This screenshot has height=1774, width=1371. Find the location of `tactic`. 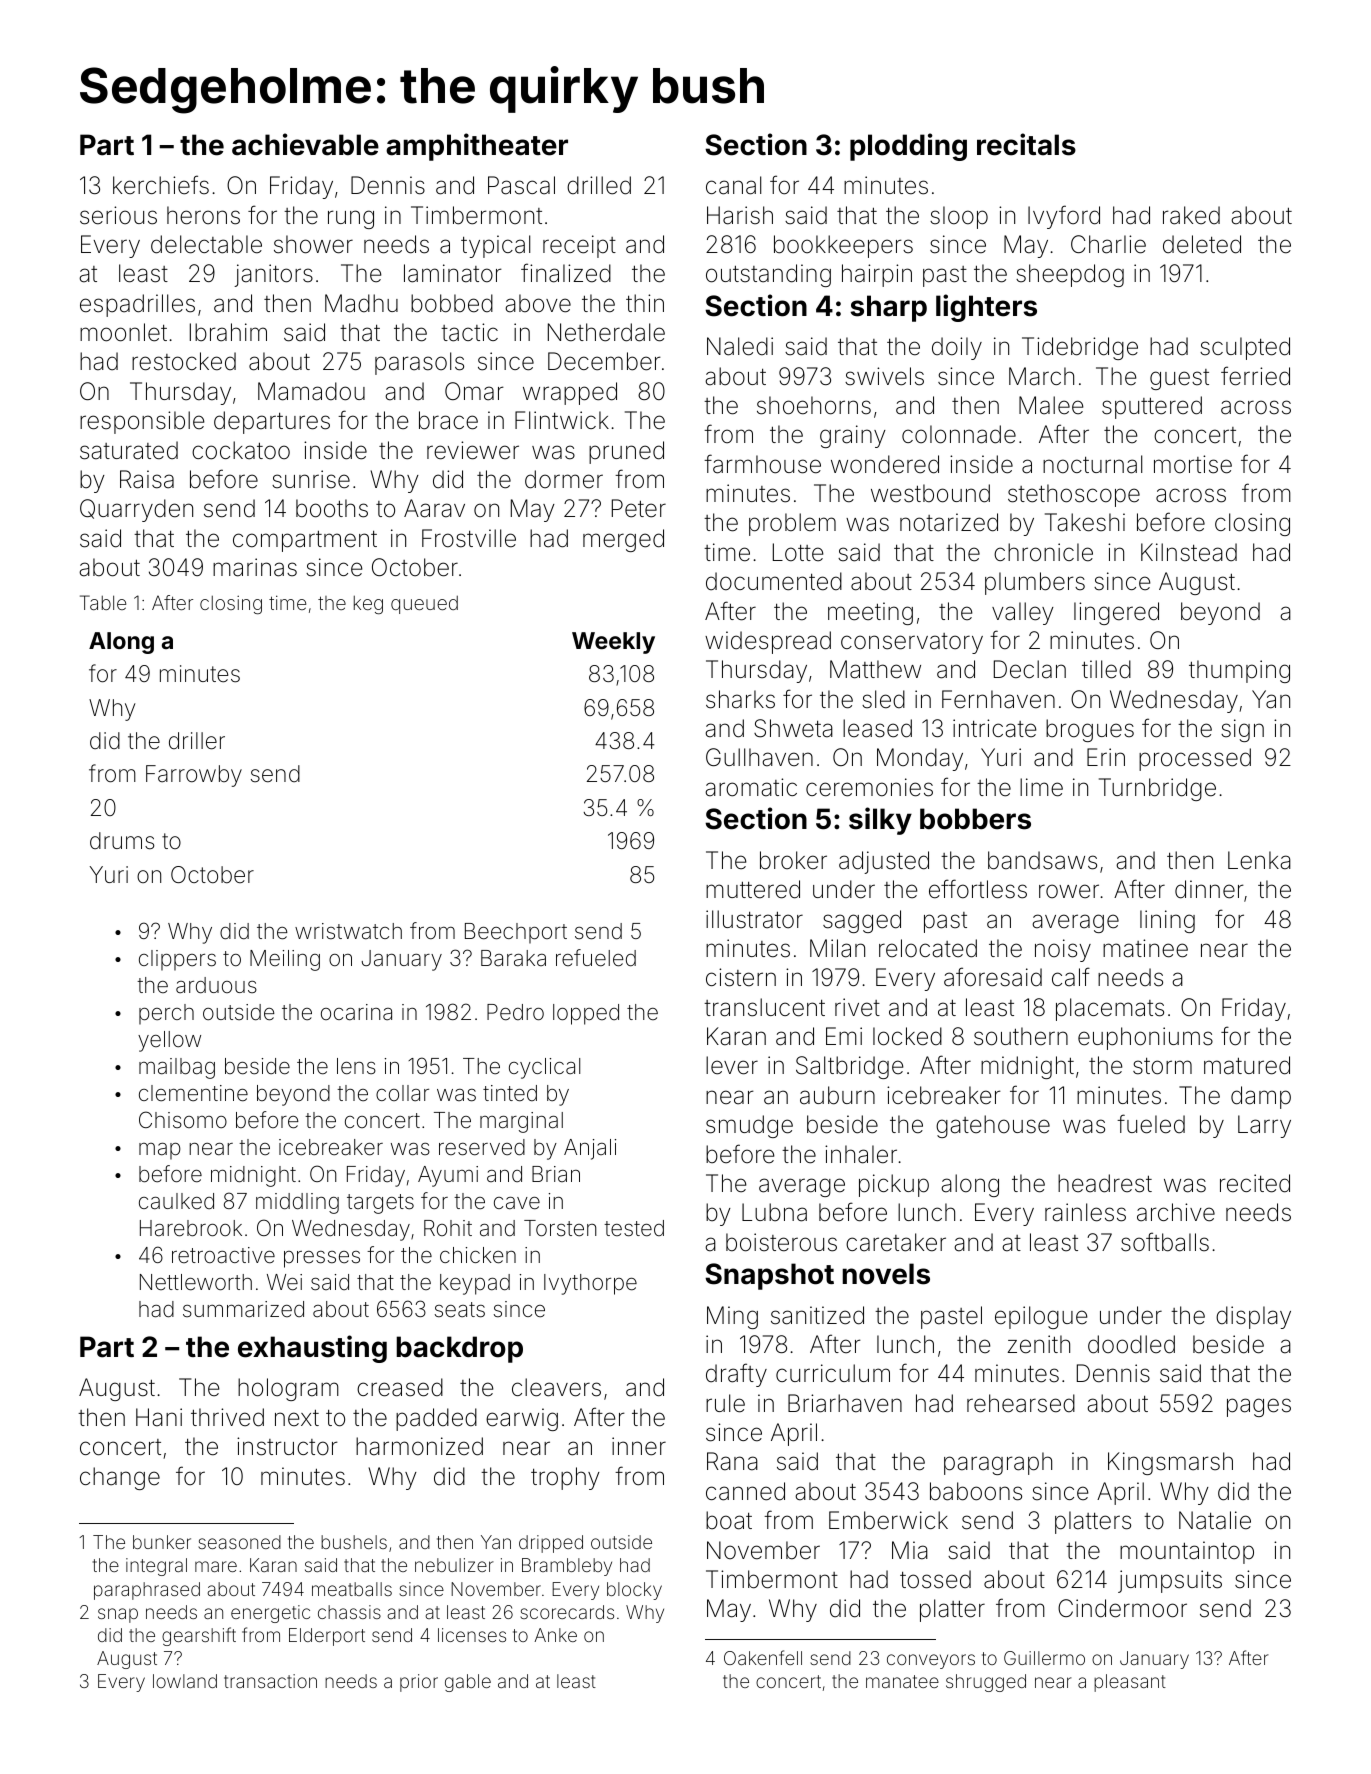

tactic is located at coordinates (469, 332).
